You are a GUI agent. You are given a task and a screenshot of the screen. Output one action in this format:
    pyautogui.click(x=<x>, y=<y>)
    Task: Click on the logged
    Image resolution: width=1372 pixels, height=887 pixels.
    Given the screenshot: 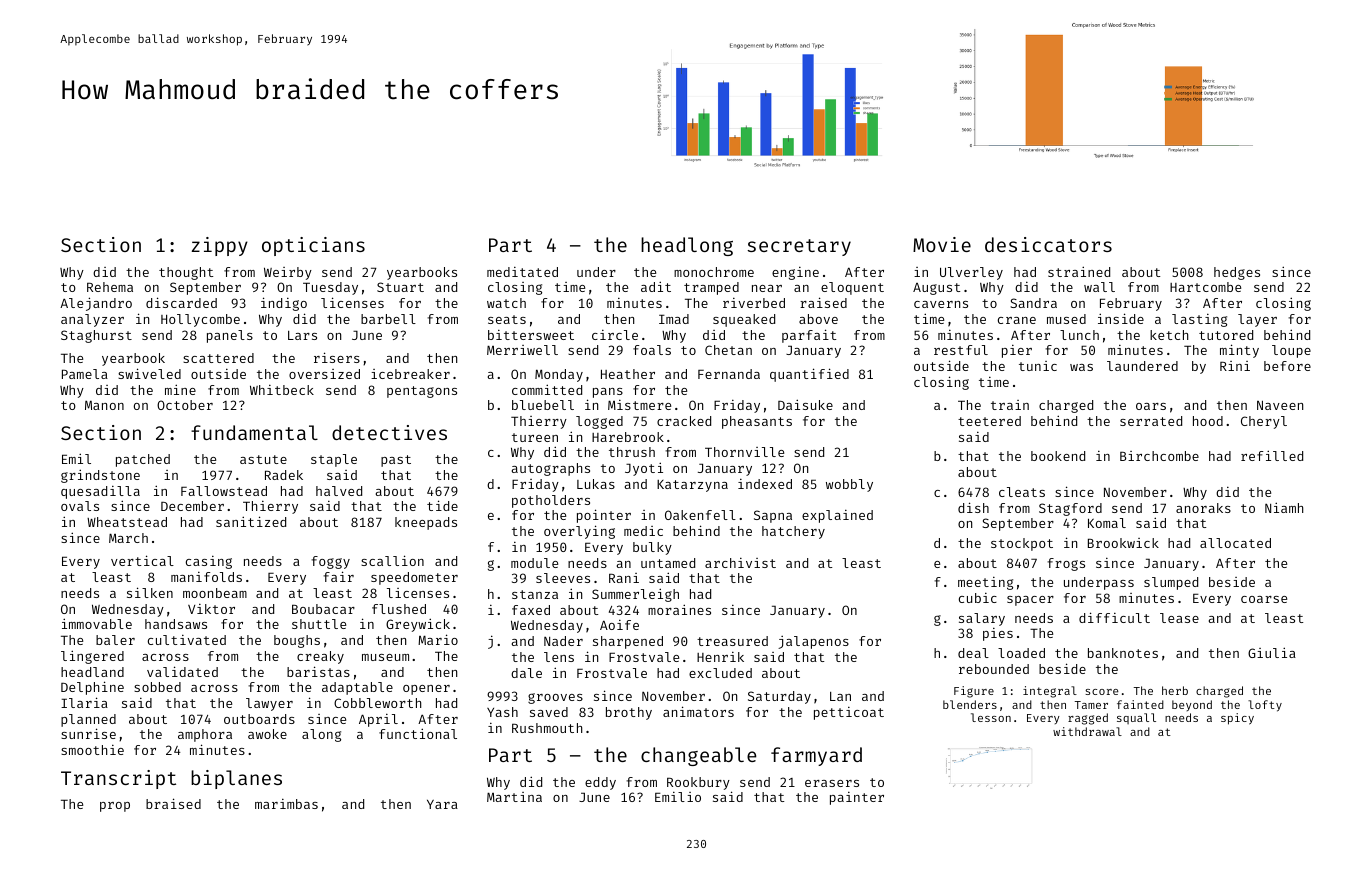 What is the action you would take?
    pyautogui.click(x=599, y=422)
